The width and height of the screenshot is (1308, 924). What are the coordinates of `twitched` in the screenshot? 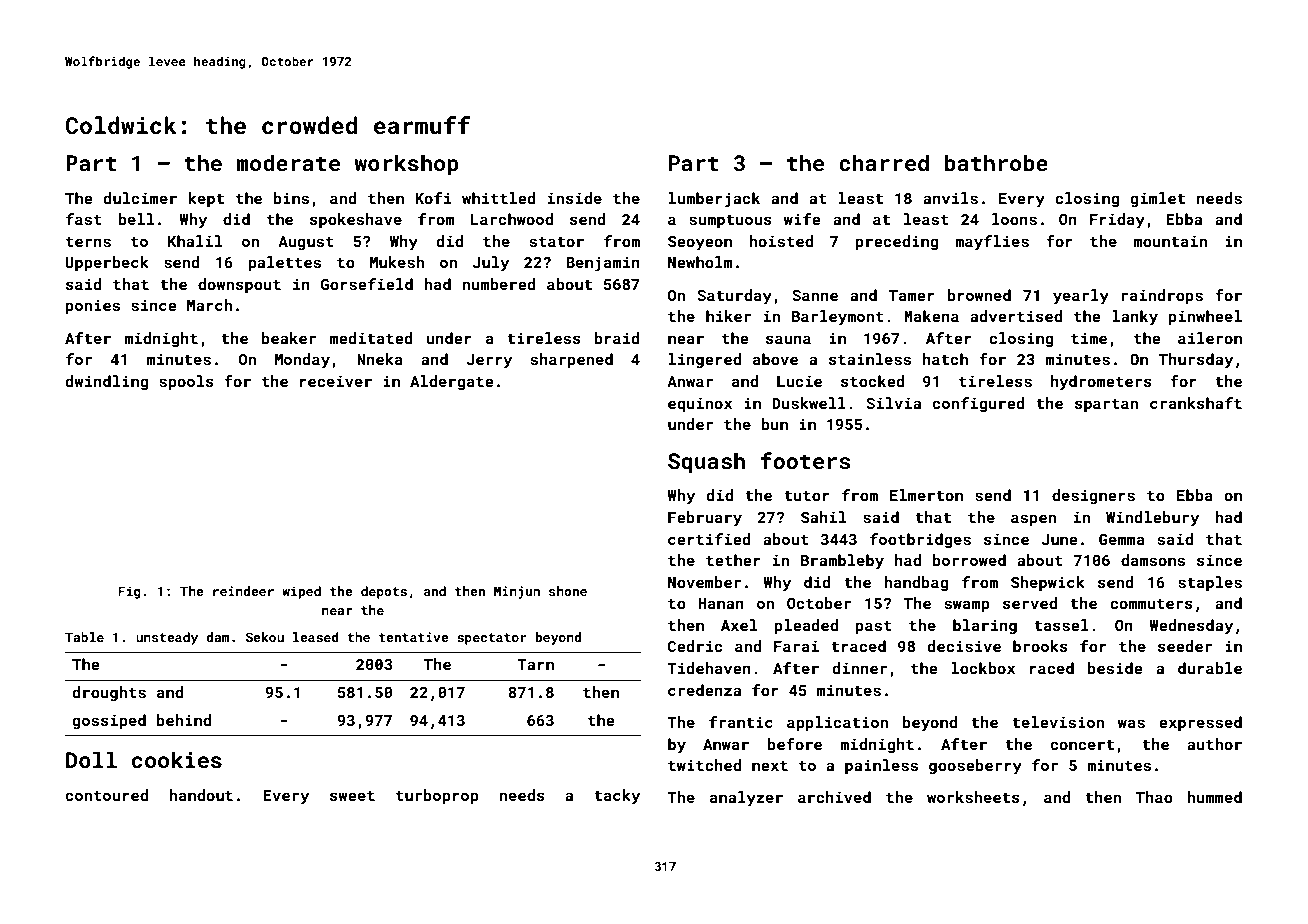 It's located at (704, 765).
